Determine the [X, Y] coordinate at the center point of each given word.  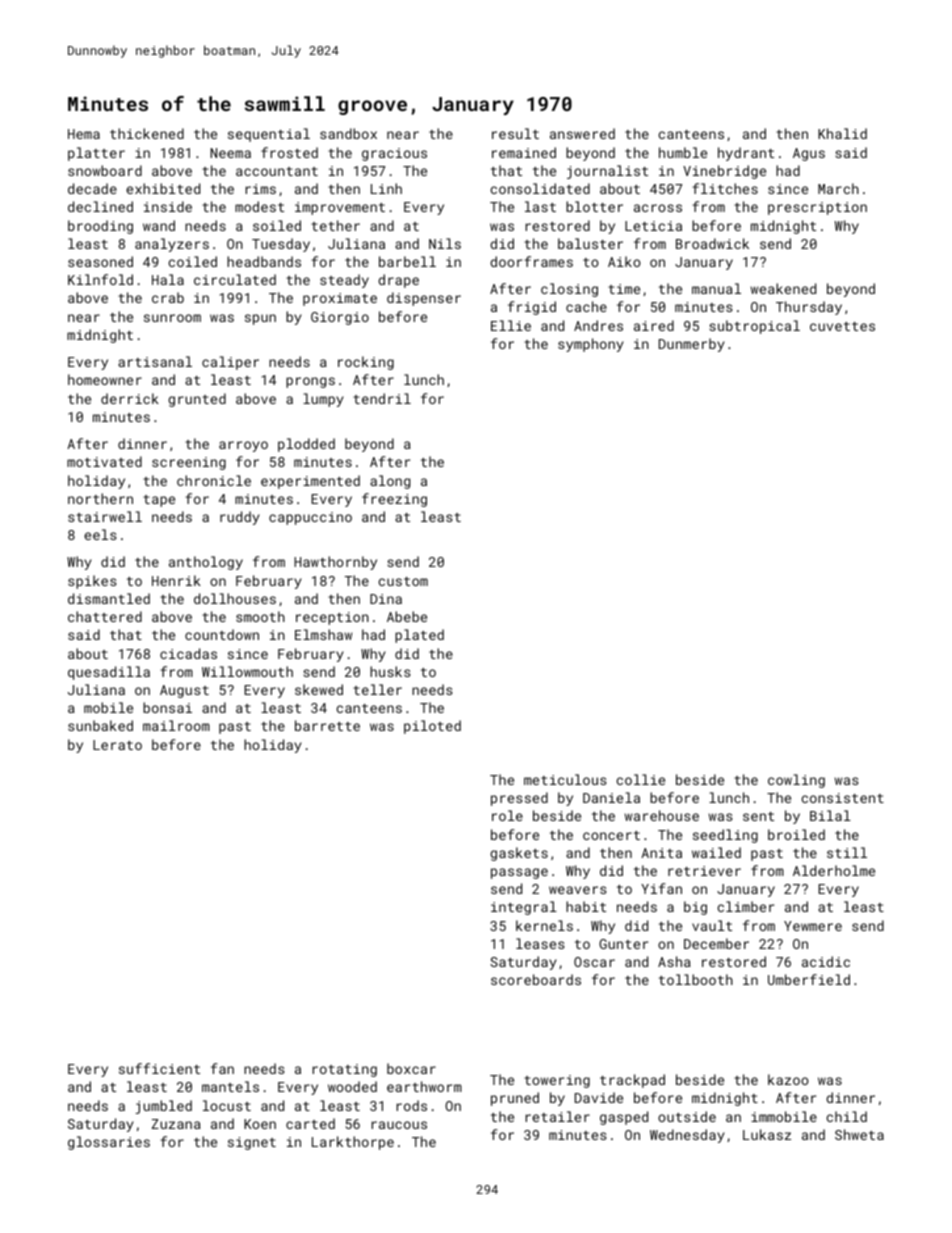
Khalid [842, 133]
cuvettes [842, 326]
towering [557, 1081]
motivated [104, 461]
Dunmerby [692, 345]
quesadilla [109, 673]
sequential [269, 135]
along [390, 482]
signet [252, 1143]
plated [419, 636]
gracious [394, 154]
